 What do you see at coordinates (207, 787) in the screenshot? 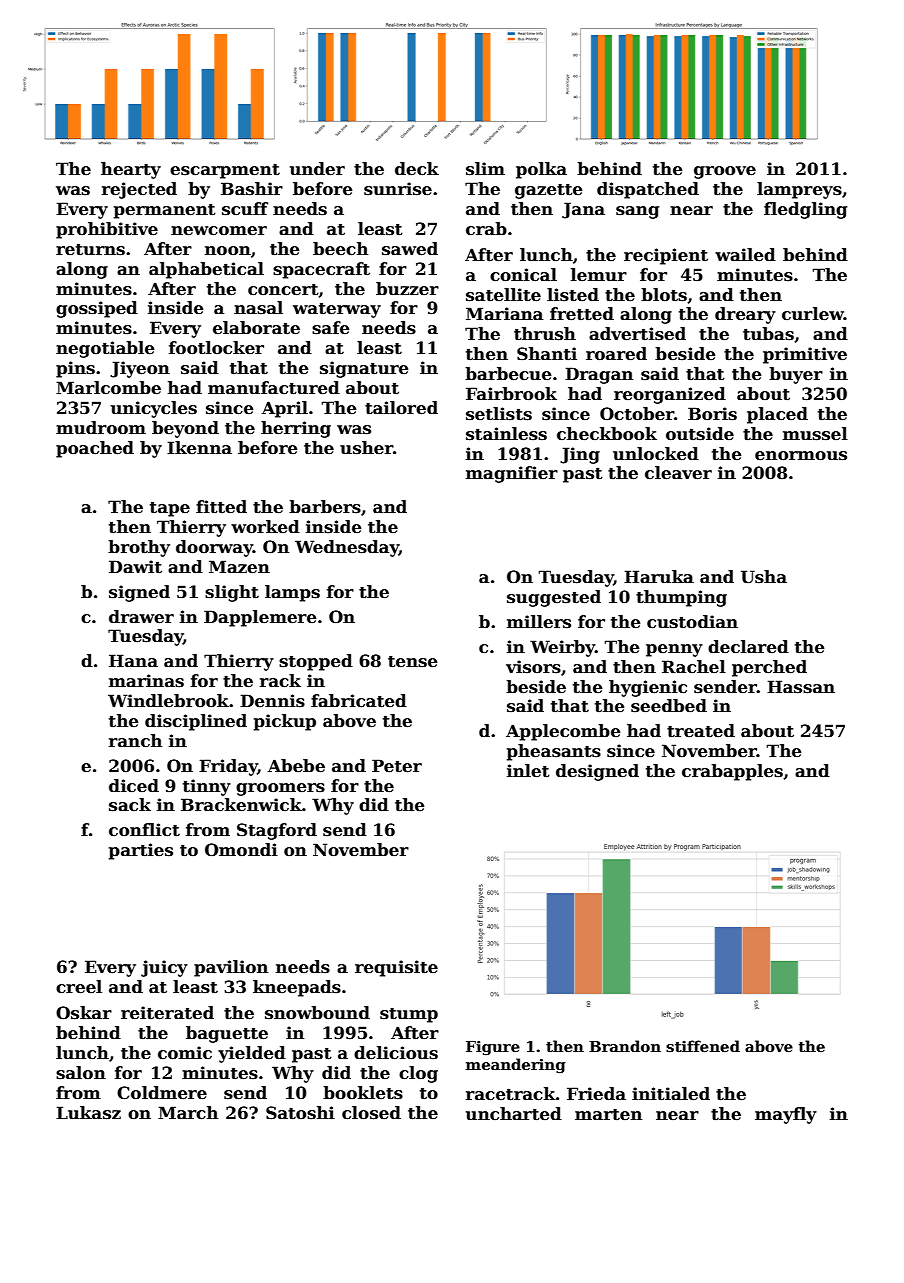
I see `tinny` at bounding box center [207, 787].
